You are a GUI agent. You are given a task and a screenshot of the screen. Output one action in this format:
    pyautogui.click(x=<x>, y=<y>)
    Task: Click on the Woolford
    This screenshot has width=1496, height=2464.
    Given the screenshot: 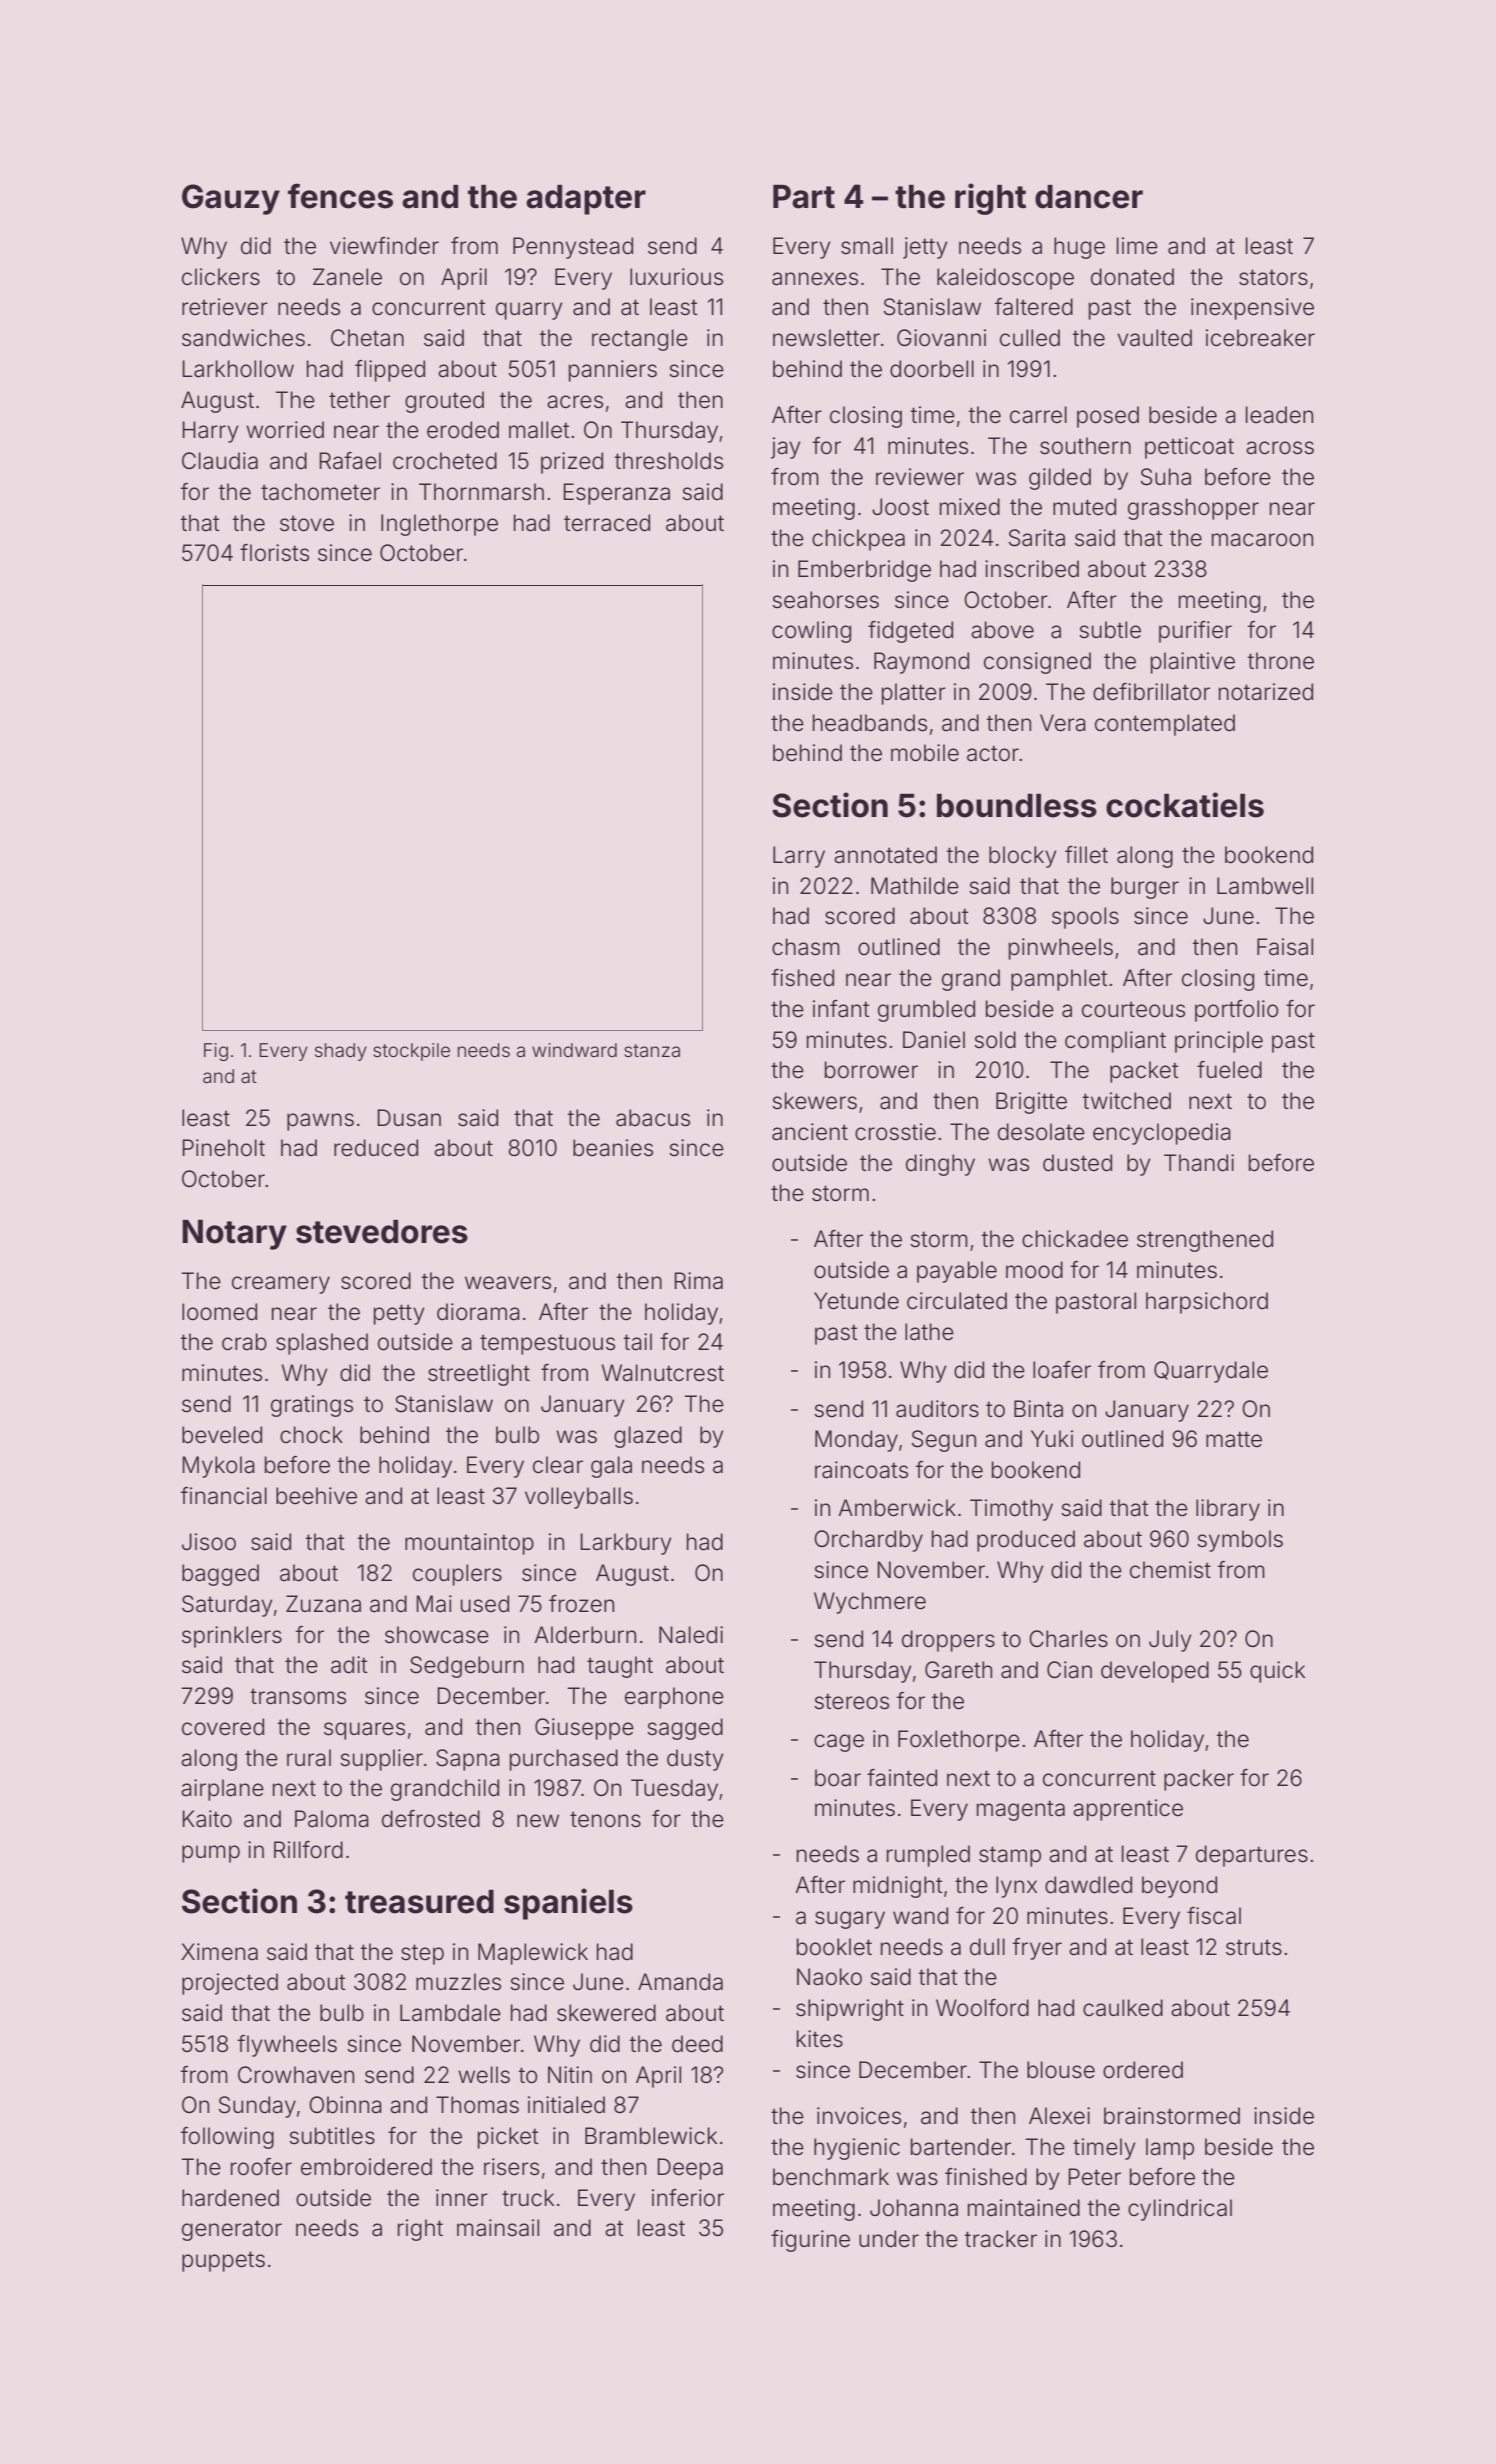 What is the action you would take?
    pyautogui.click(x=982, y=2008)
